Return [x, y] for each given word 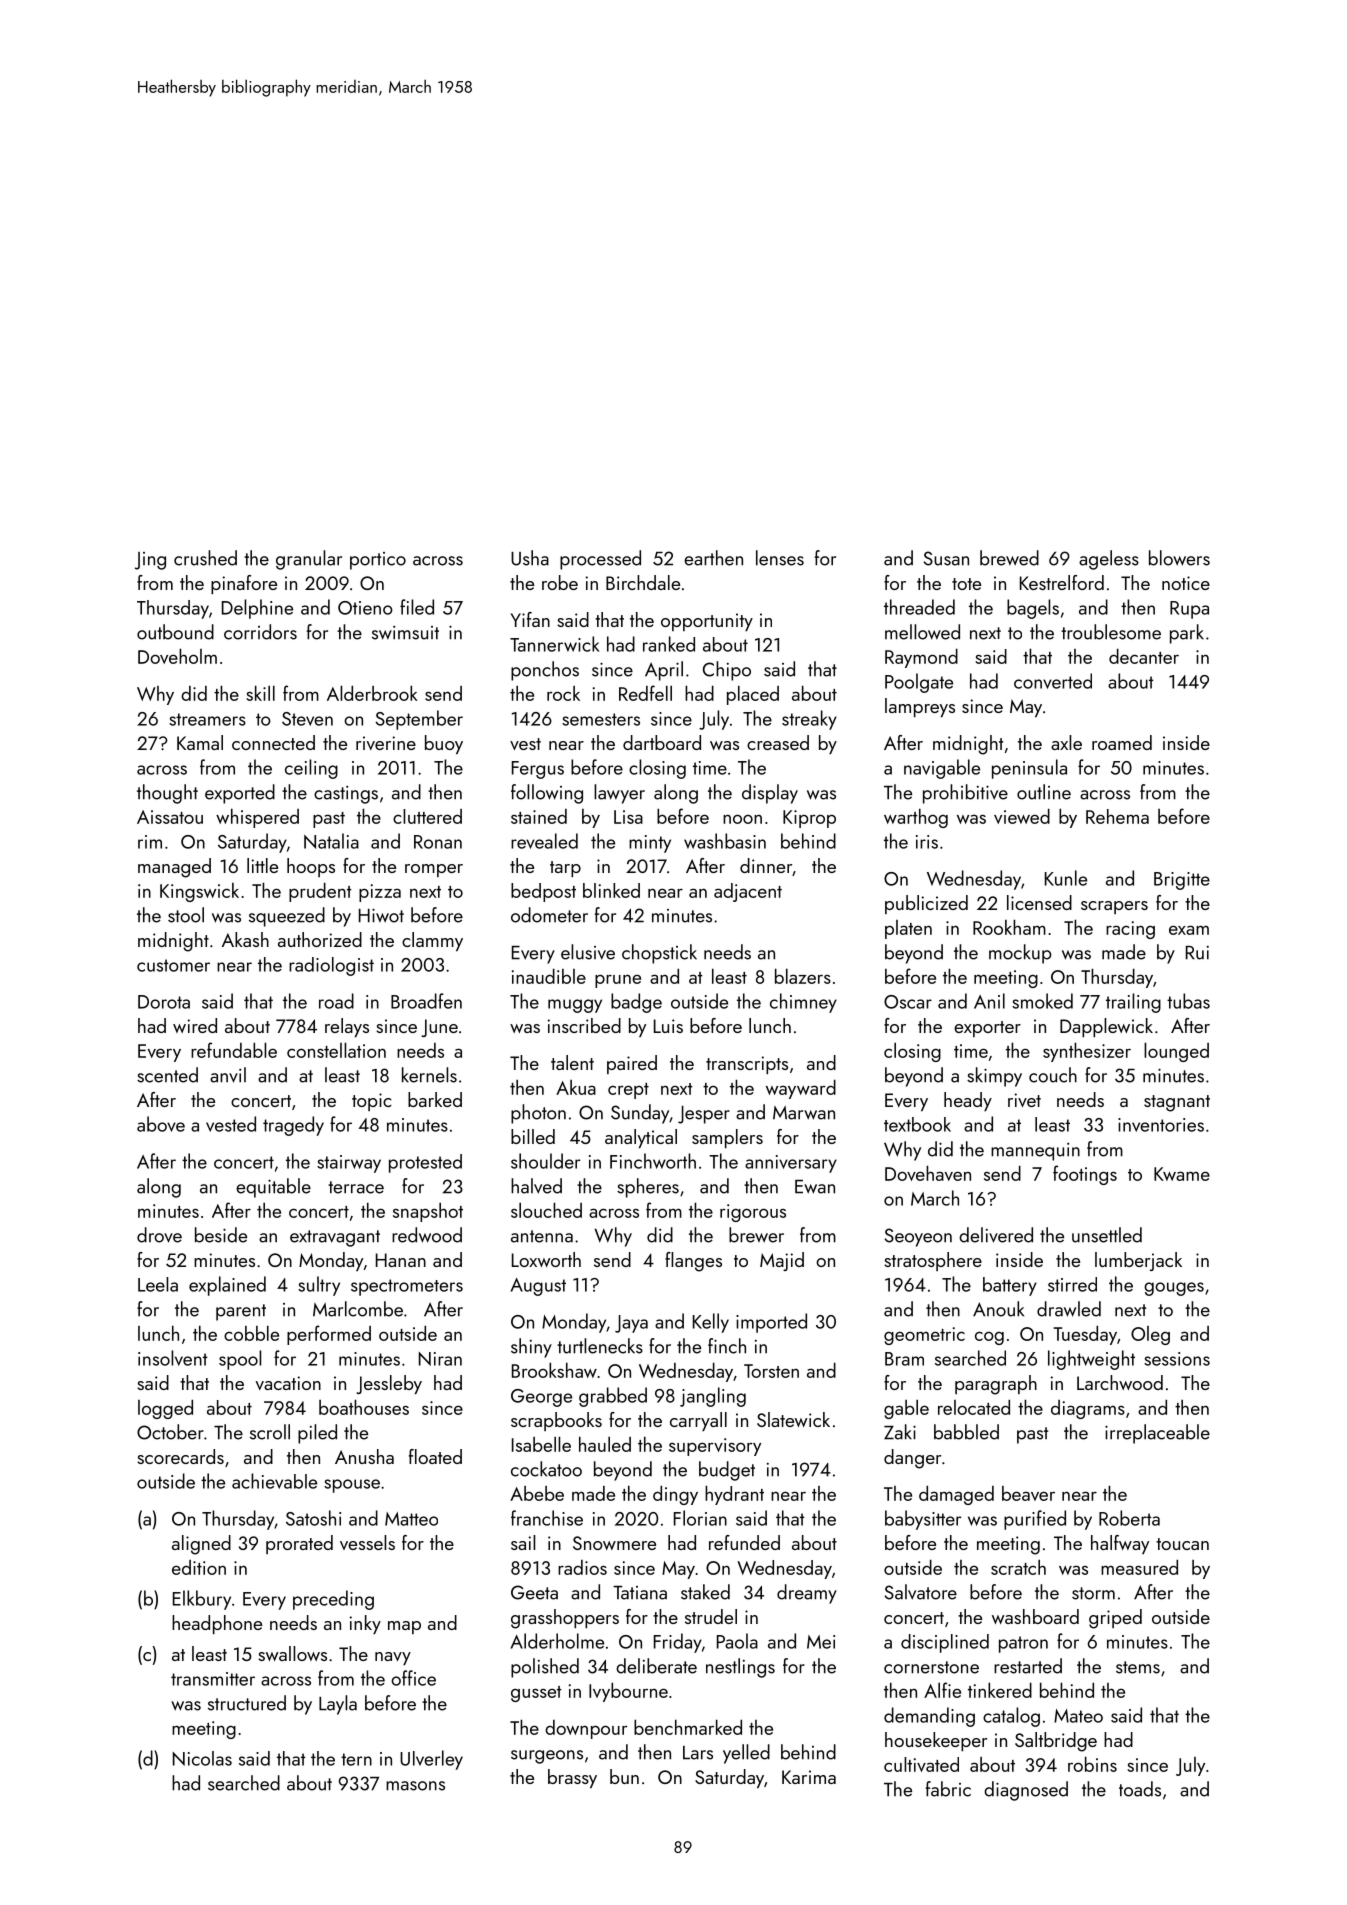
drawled [1069, 1309]
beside [221, 1235]
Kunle [1066, 878]
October [170, 1432]
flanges [693, 1262]
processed [600, 560]
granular [309, 560]
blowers [1179, 558]
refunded [744, 1542]
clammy [432, 941]
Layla [338, 1705]
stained [539, 816]
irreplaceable [1157, 1434]
